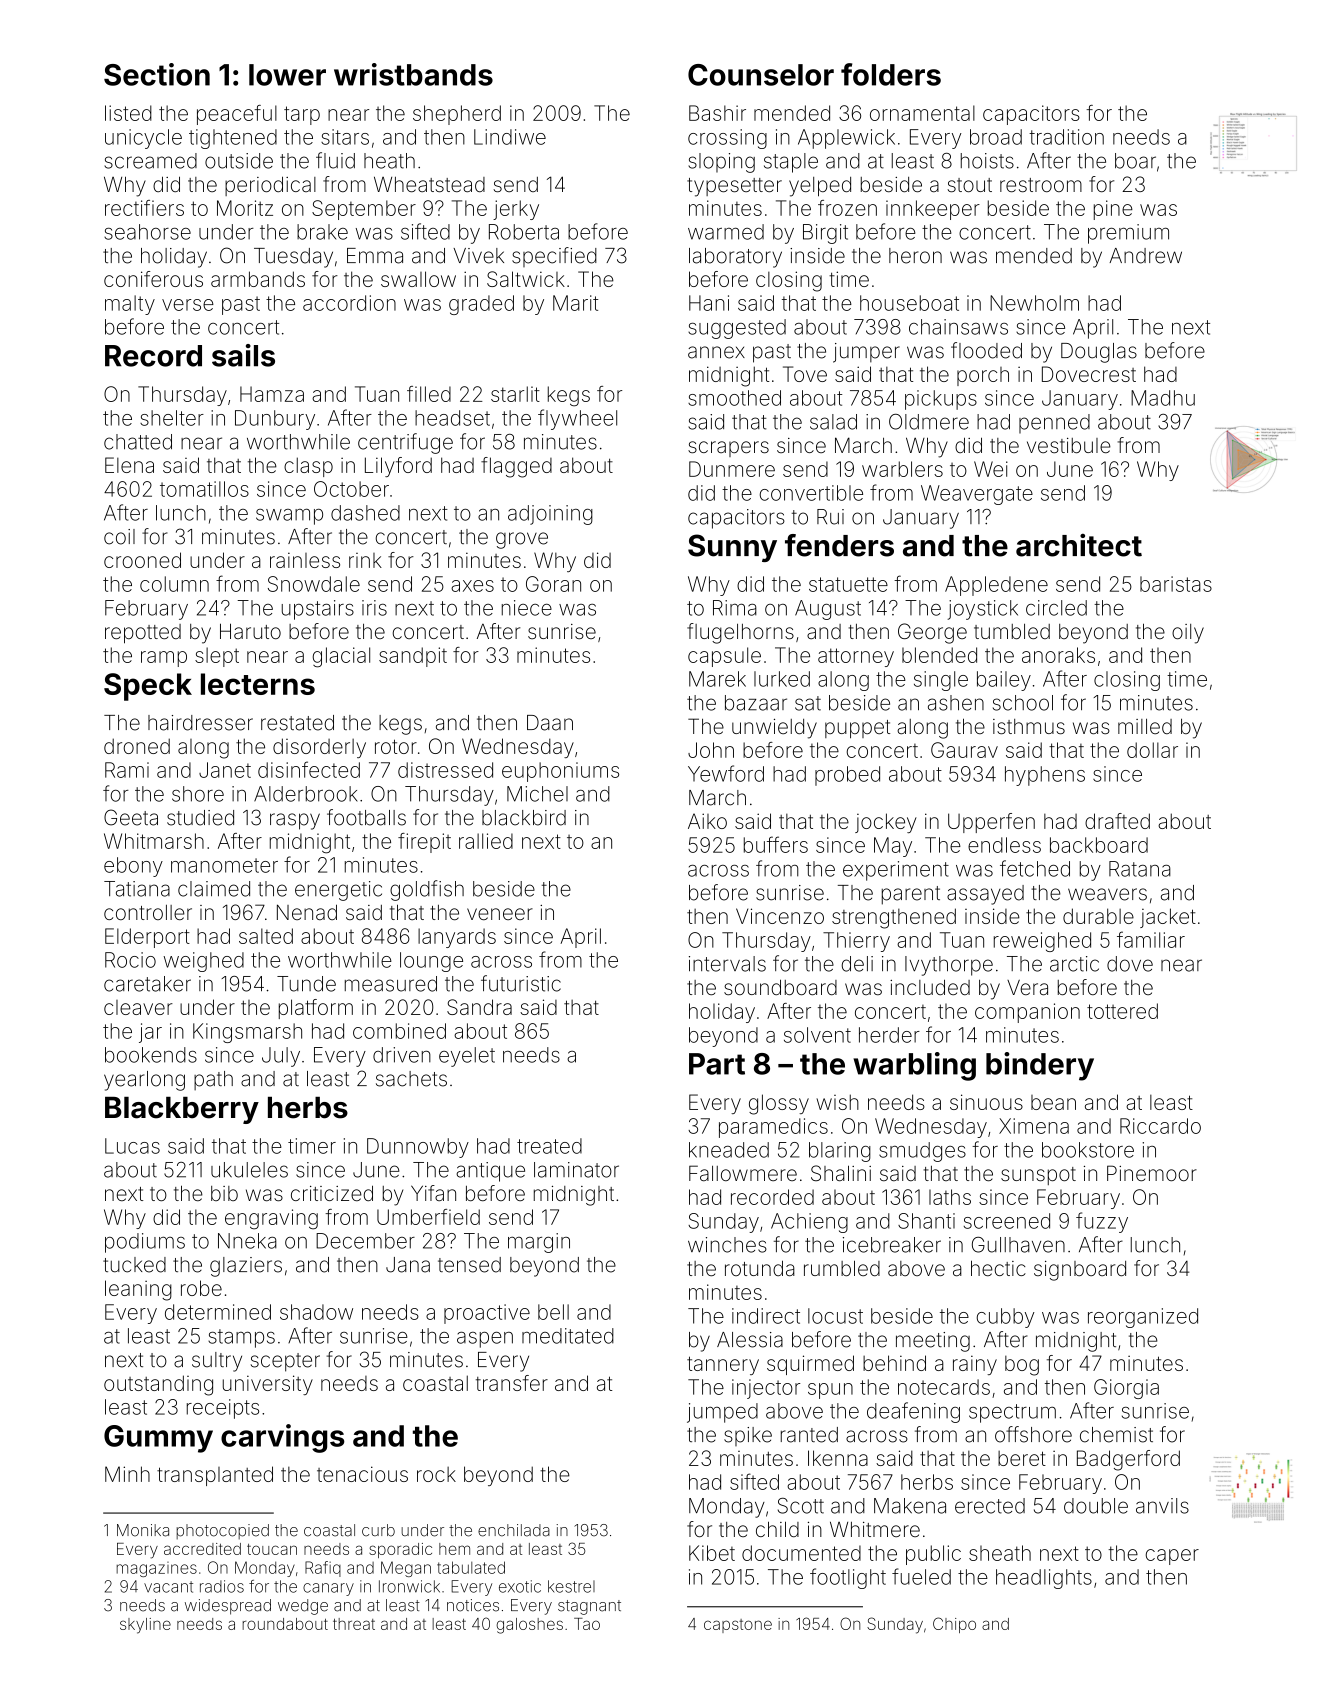 The image size is (1318, 1706). What do you see at coordinates (866, 353) in the document?
I see `jumper` at bounding box center [866, 353].
